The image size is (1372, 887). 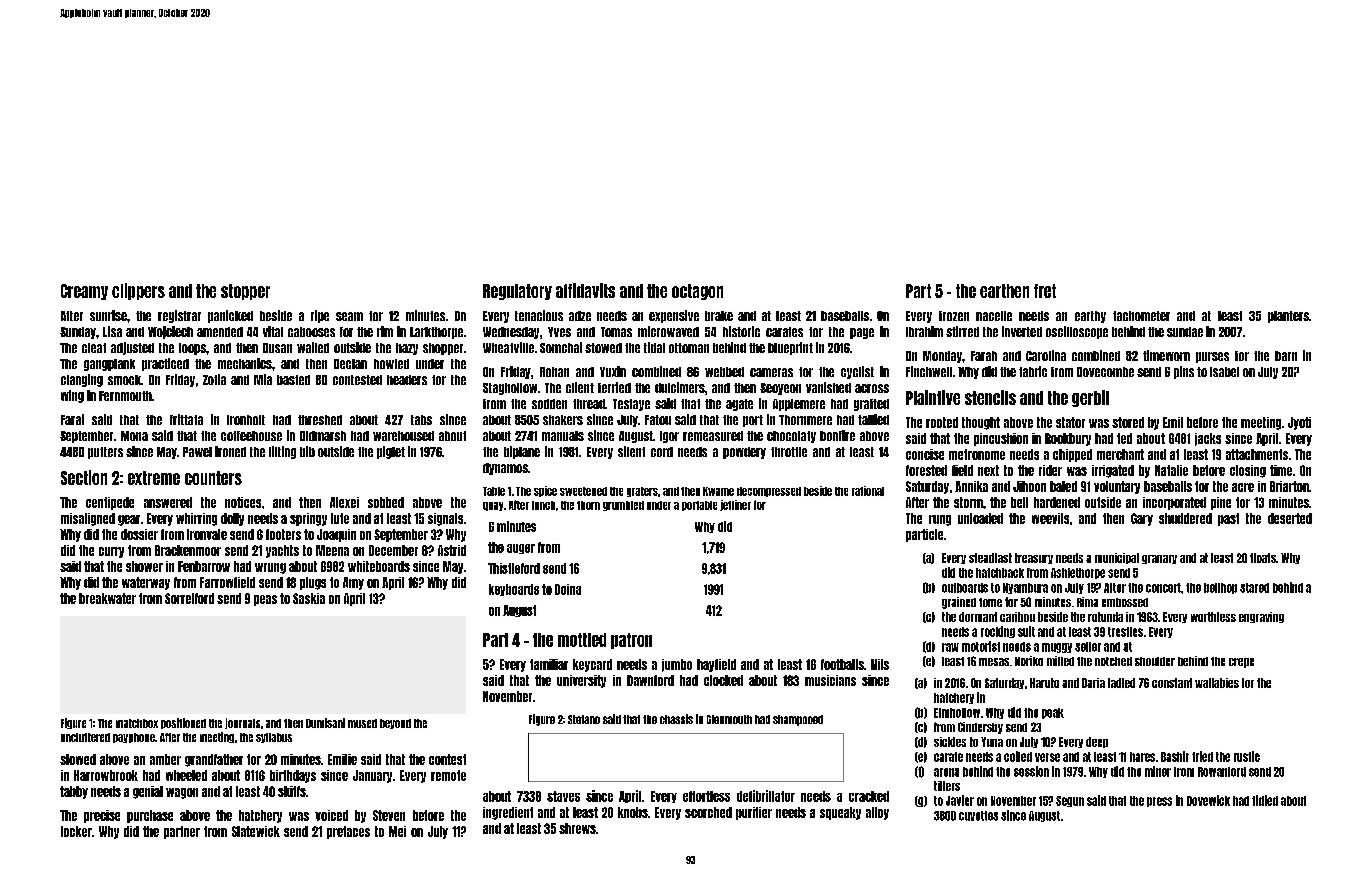 What do you see at coordinates (213, 478) in the page?
I see `counters` at bounding box center [213, 478].
